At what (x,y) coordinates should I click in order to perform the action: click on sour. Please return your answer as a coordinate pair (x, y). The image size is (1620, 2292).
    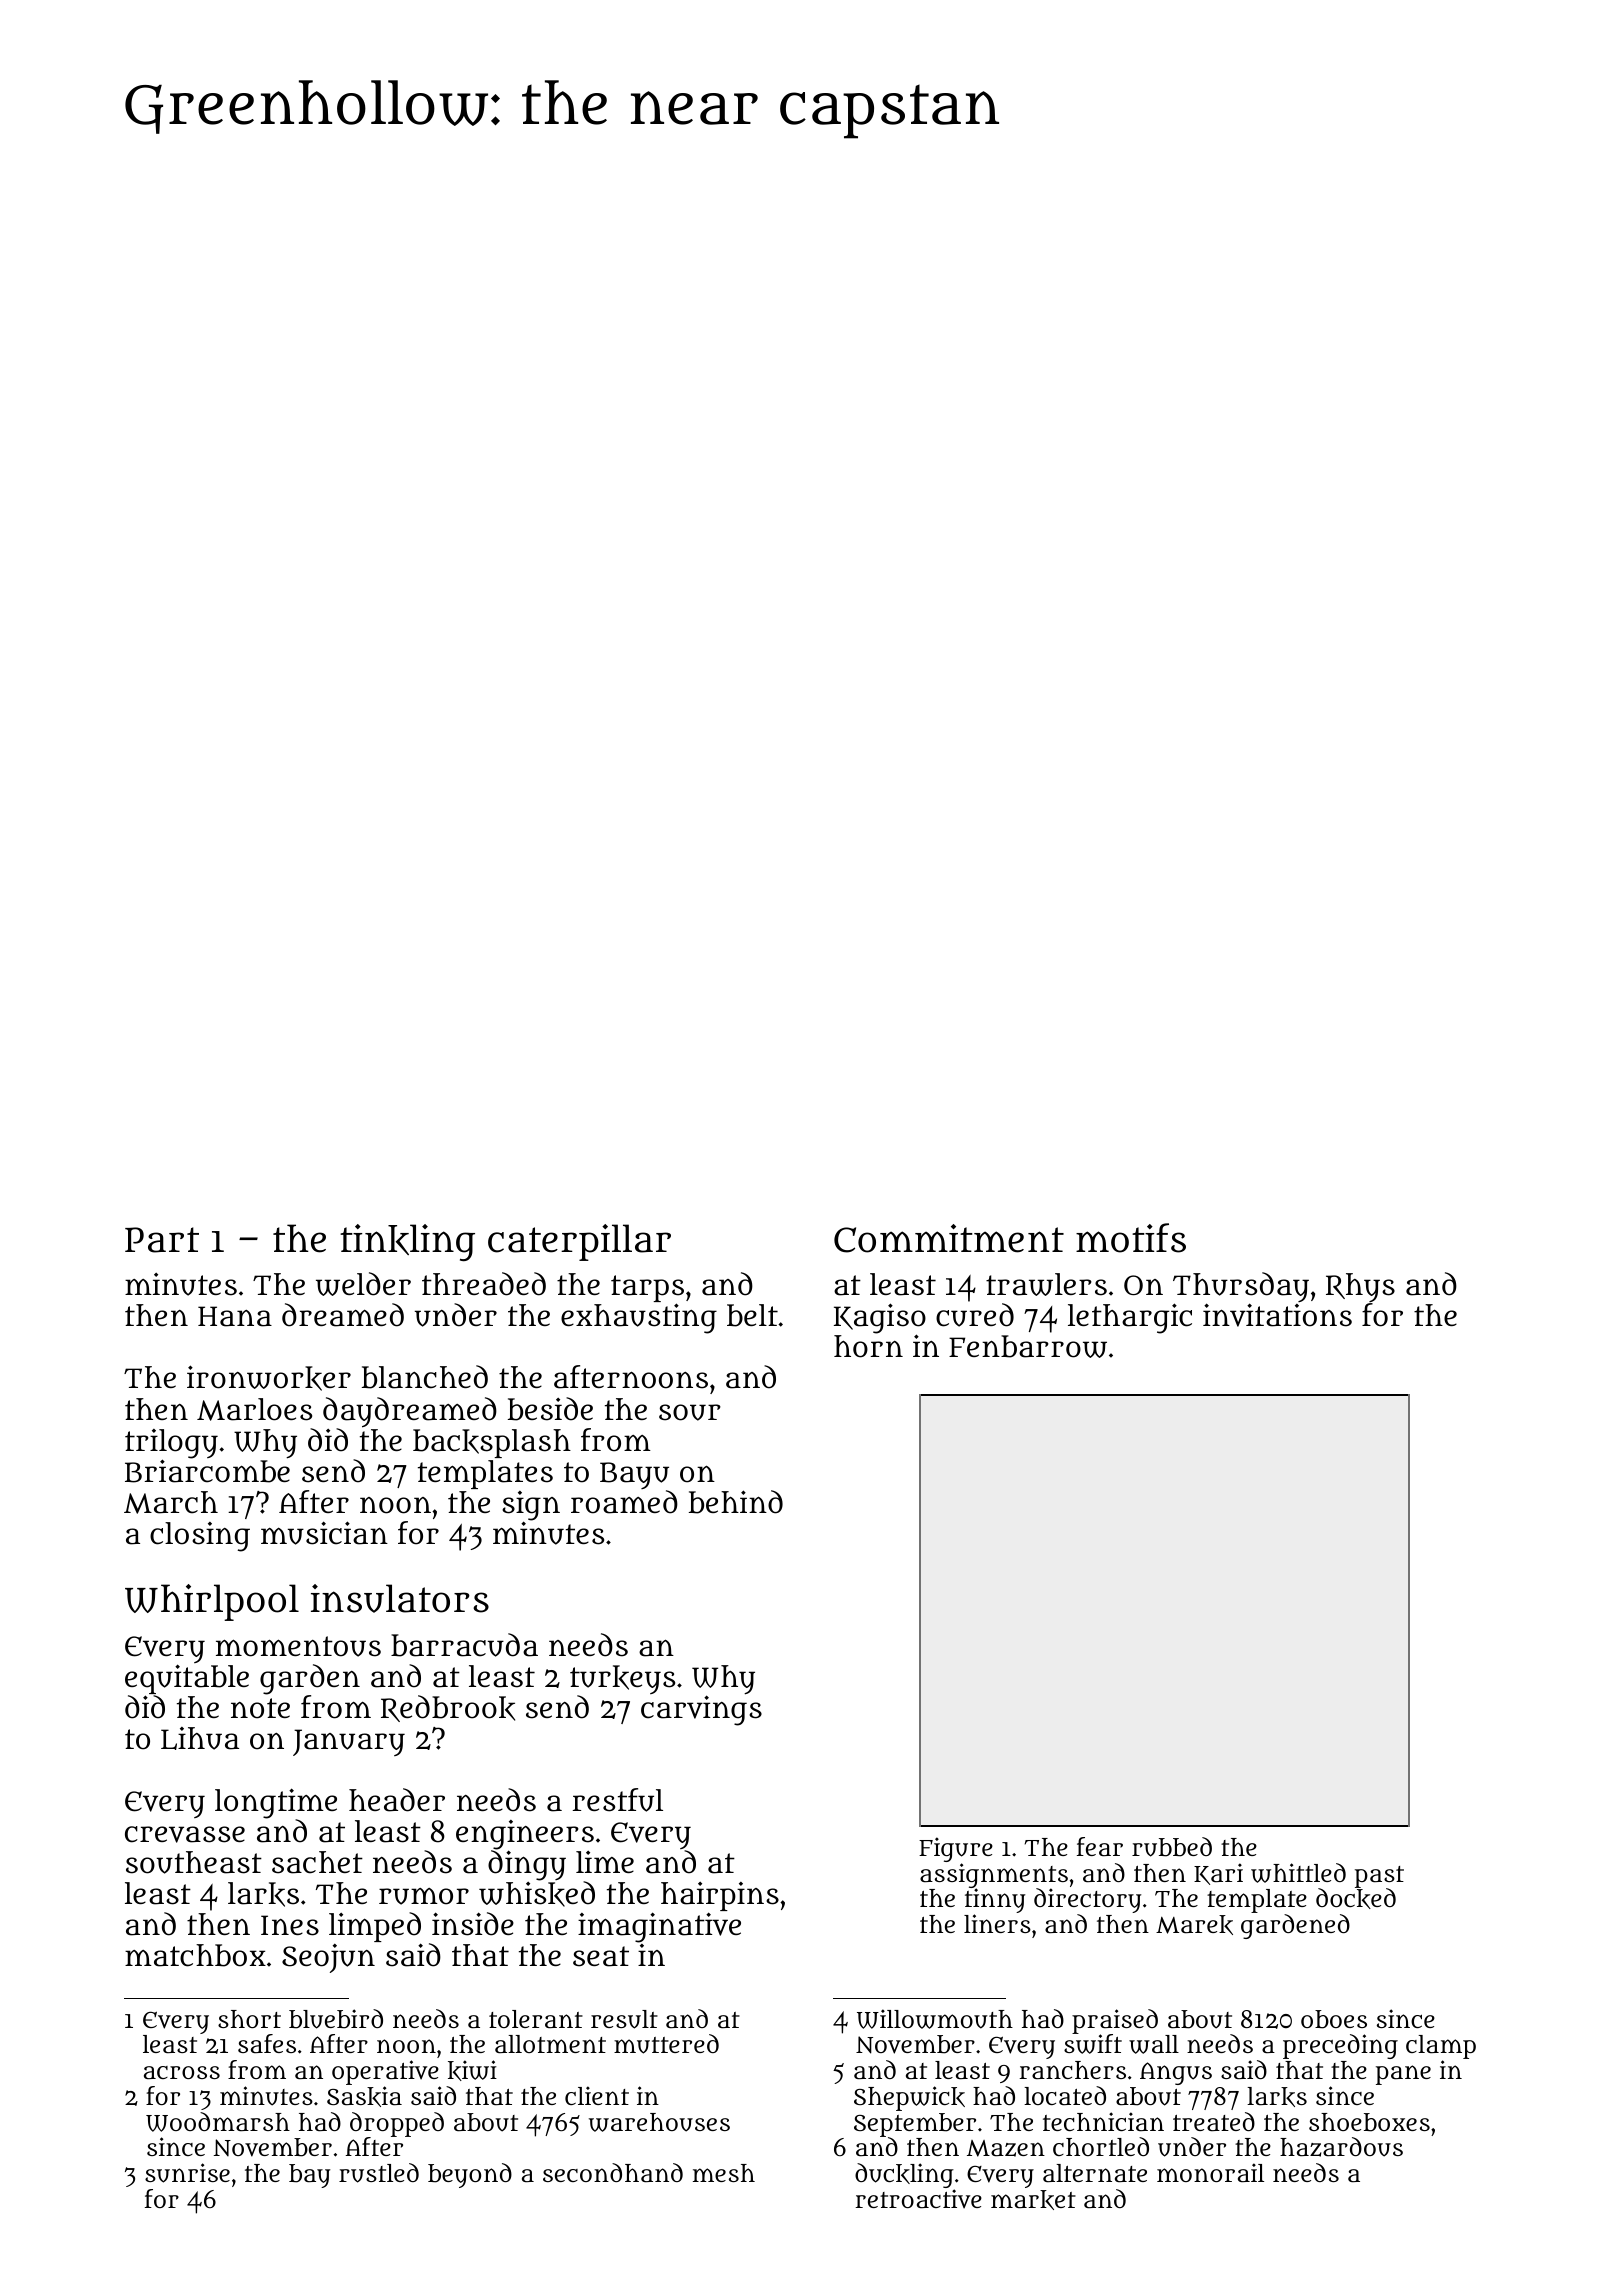
    Looking at the image, I should click on (690, 1412).
